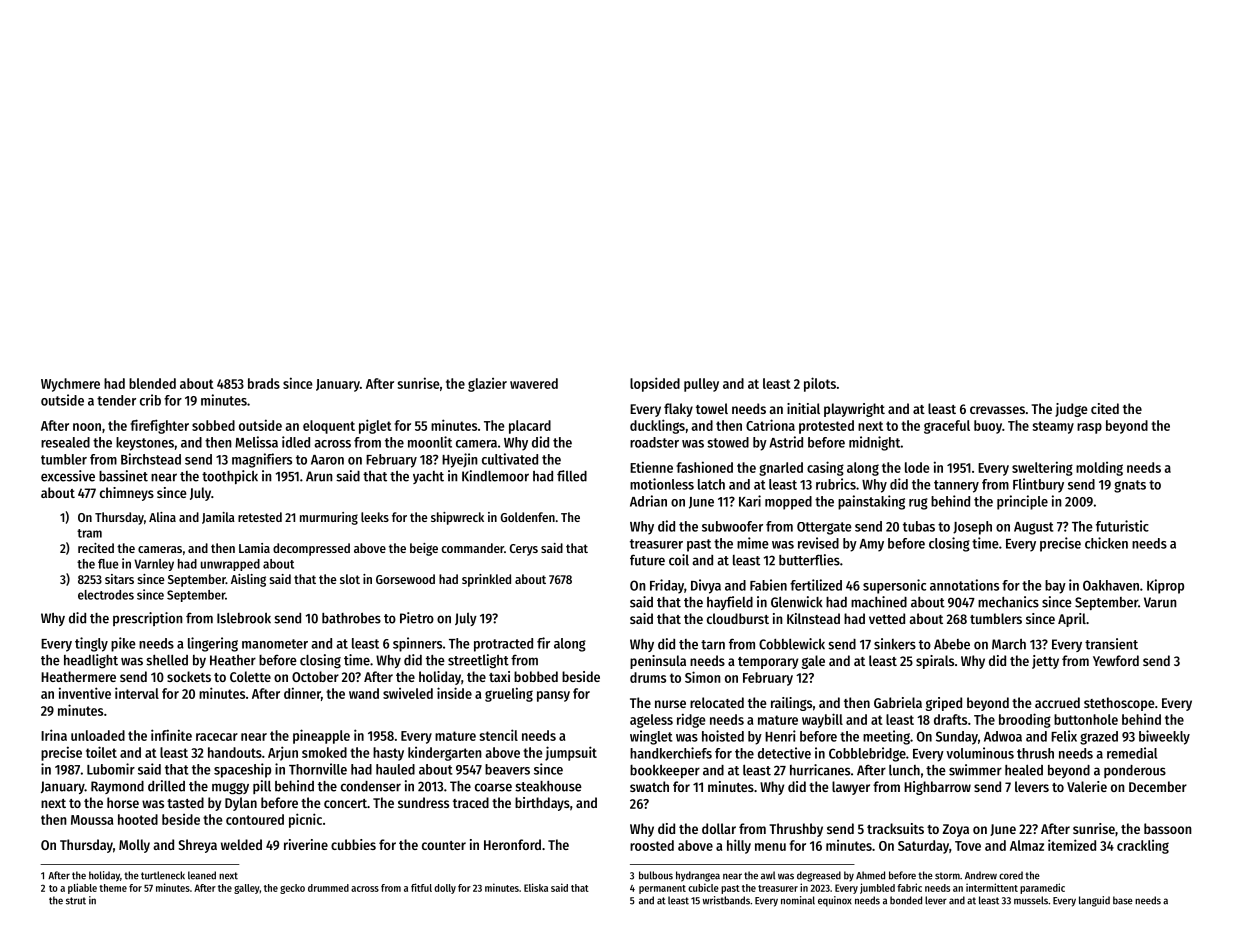  Describe the element at coordinates (657, 426) in the document. I see `ducklings` at that location.
